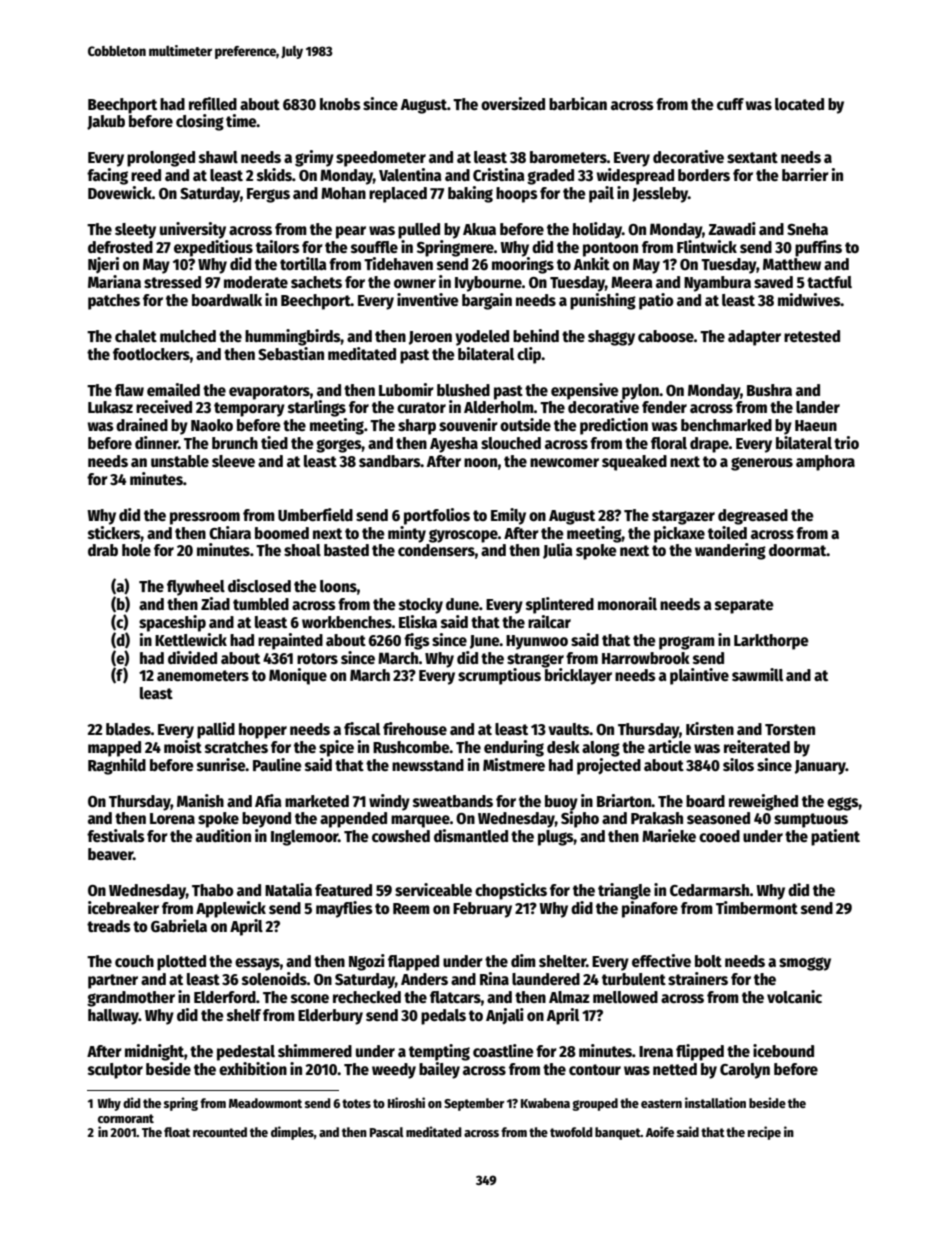 Image resolution: width=952 pixels, height=1233 pixels. Describe the element at coordinates (513, 104) in the image. I see `oversized` at that location.
